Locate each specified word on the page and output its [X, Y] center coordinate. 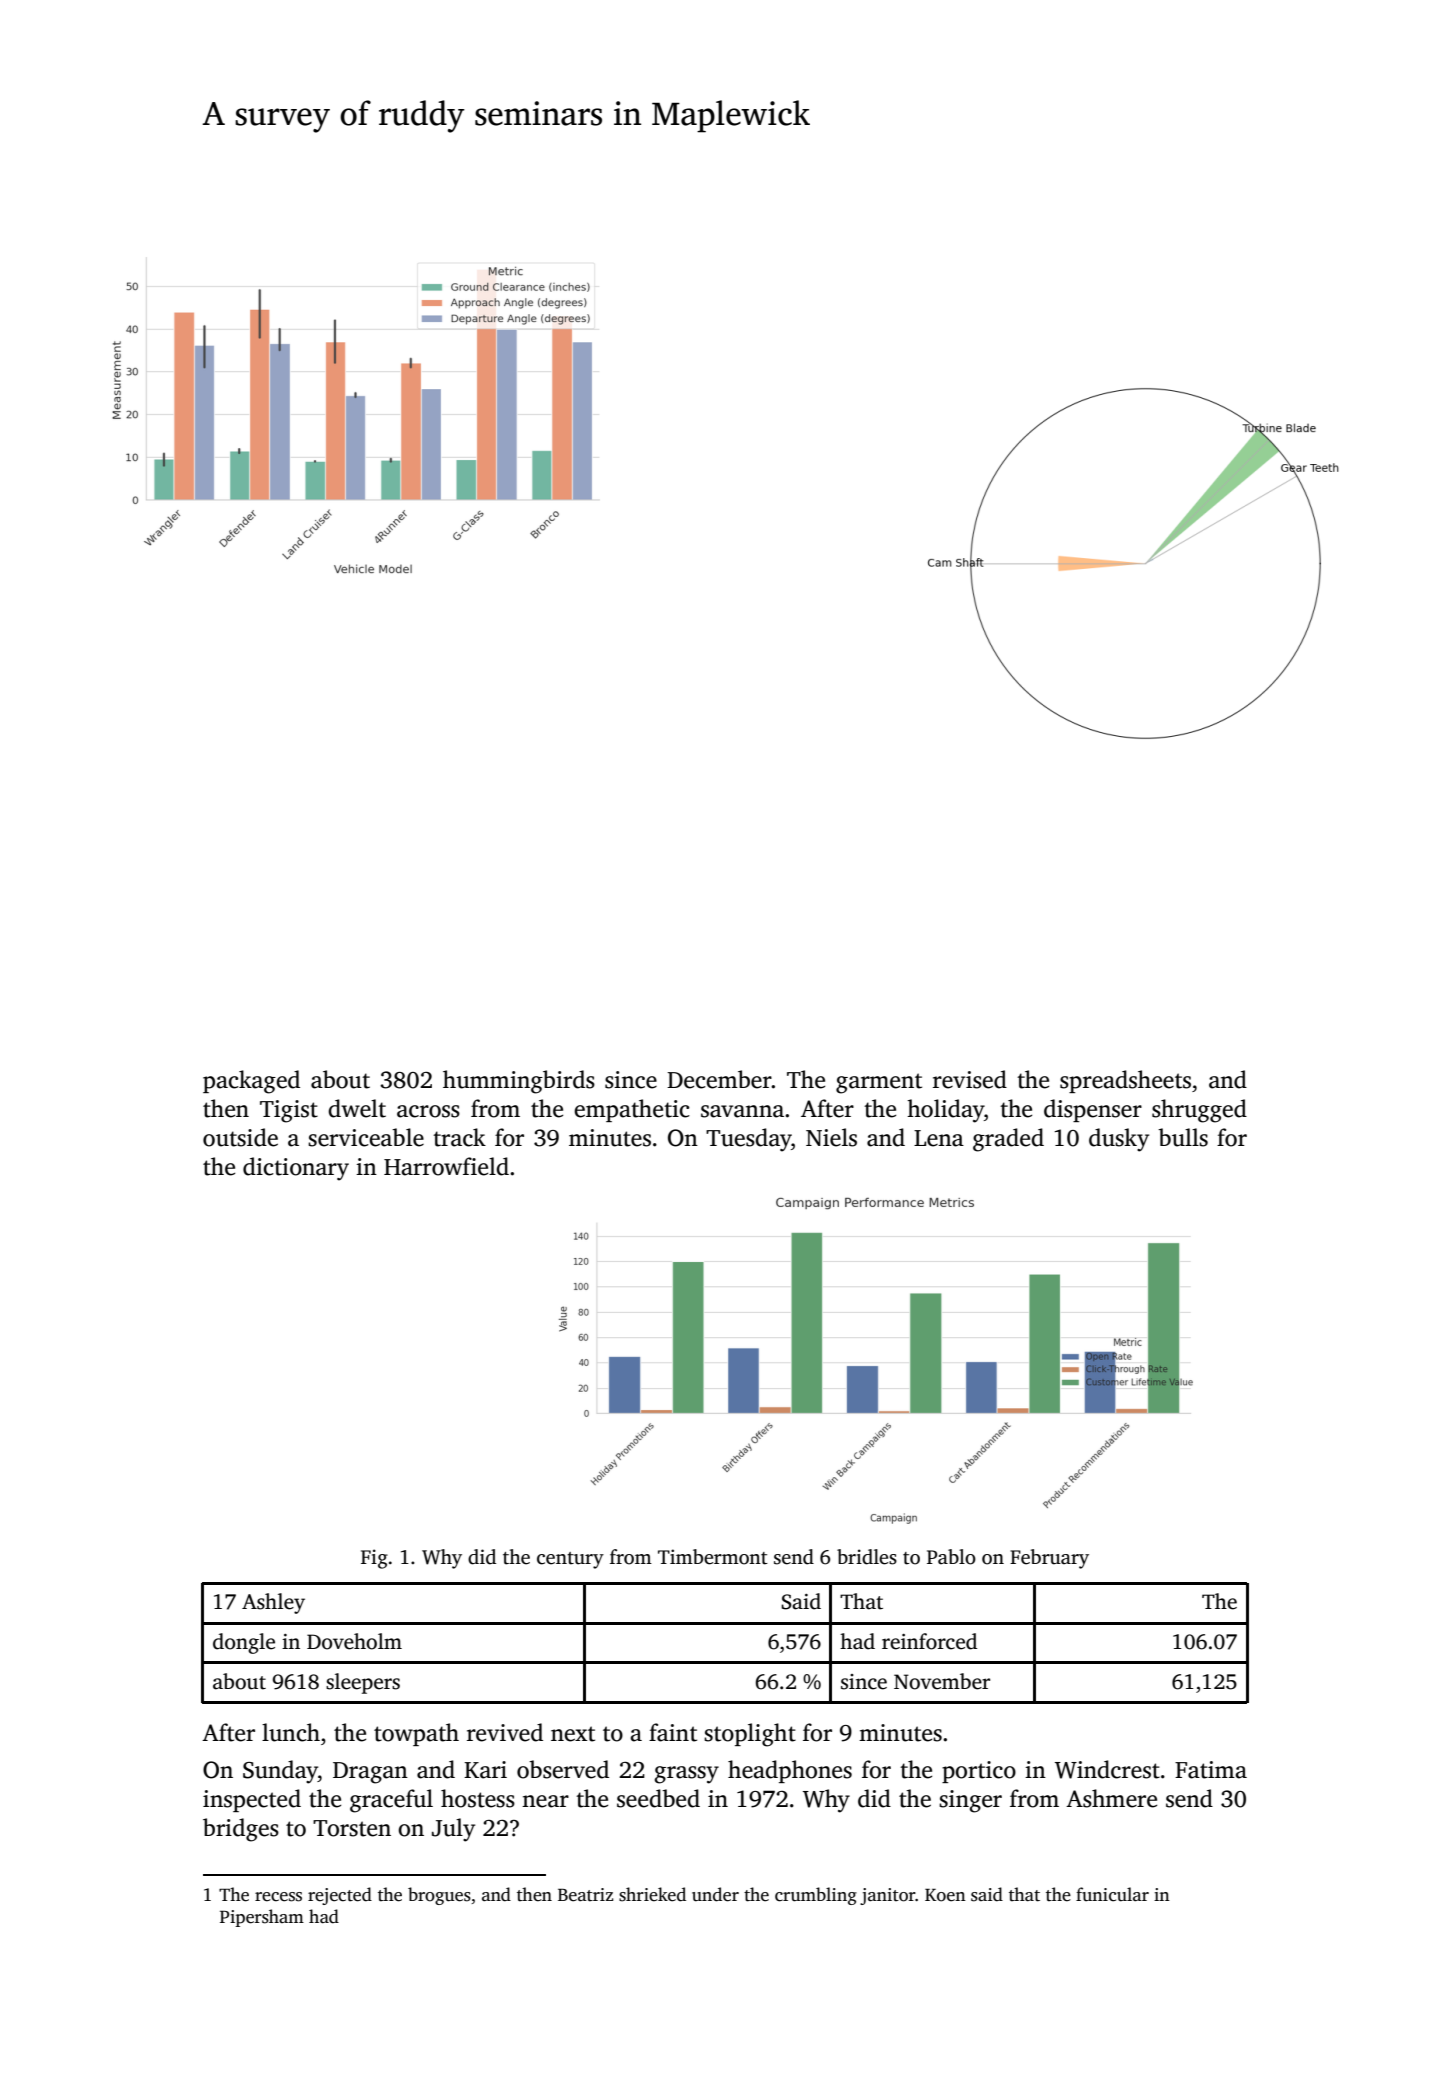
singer [970, 1801]
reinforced [929, 1641]
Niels [831, 1137]
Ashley [273, 1603]
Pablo [951, 1557]
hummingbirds [519, 1082]
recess [278, 1897]
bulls [1183, 1137]
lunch [291, 1732]
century [570, 1560]
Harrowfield [446, 1166]
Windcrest [1107, 1769]
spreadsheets [1125, 1081]
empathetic [632, 1110]
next [573, 1734]
